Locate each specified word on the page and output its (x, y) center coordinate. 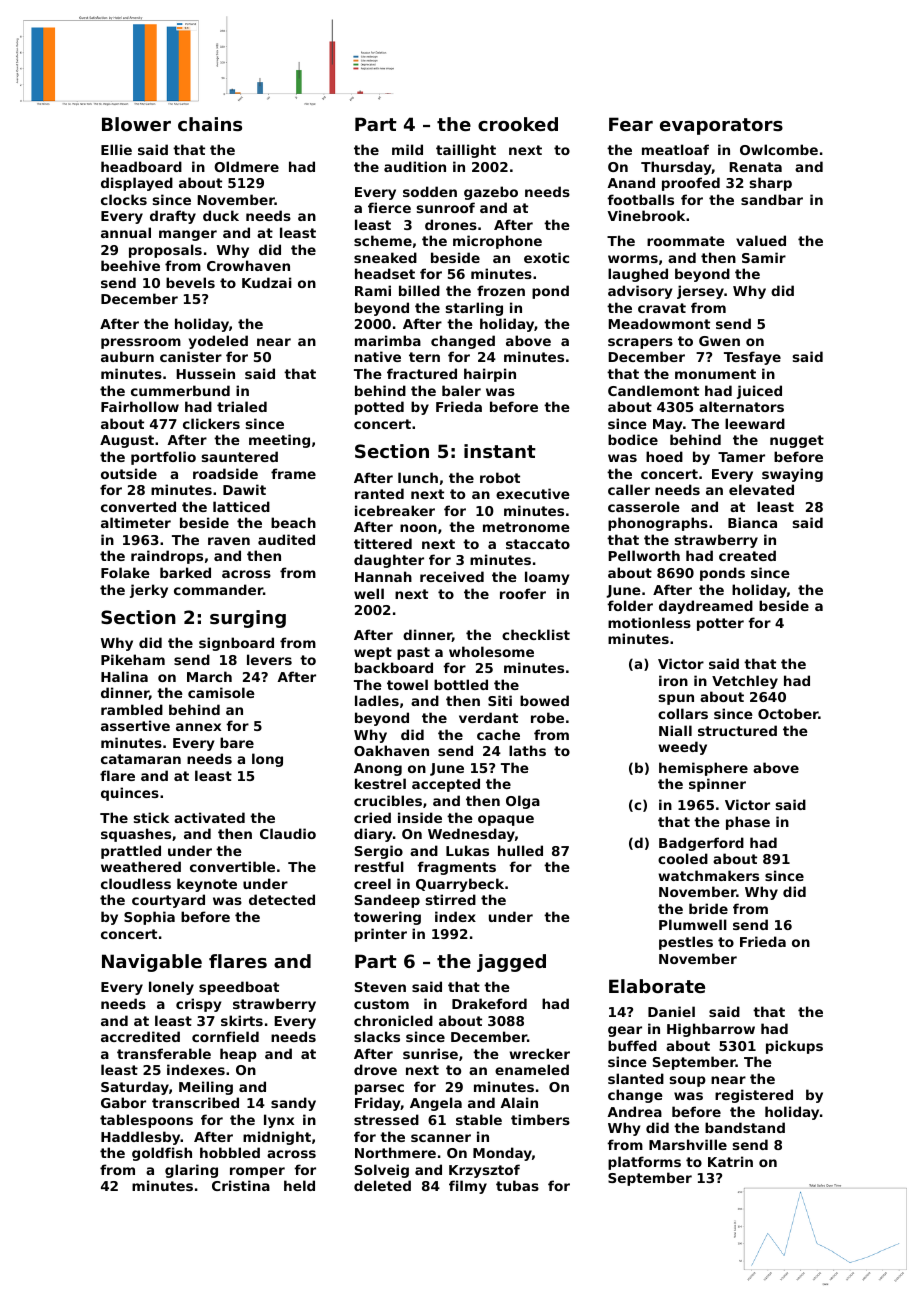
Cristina (241, 1185)
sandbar (772, 199)
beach (293, 522)
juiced (759, 392)
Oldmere (246, 166)
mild (407, 149)
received (452, 576)
